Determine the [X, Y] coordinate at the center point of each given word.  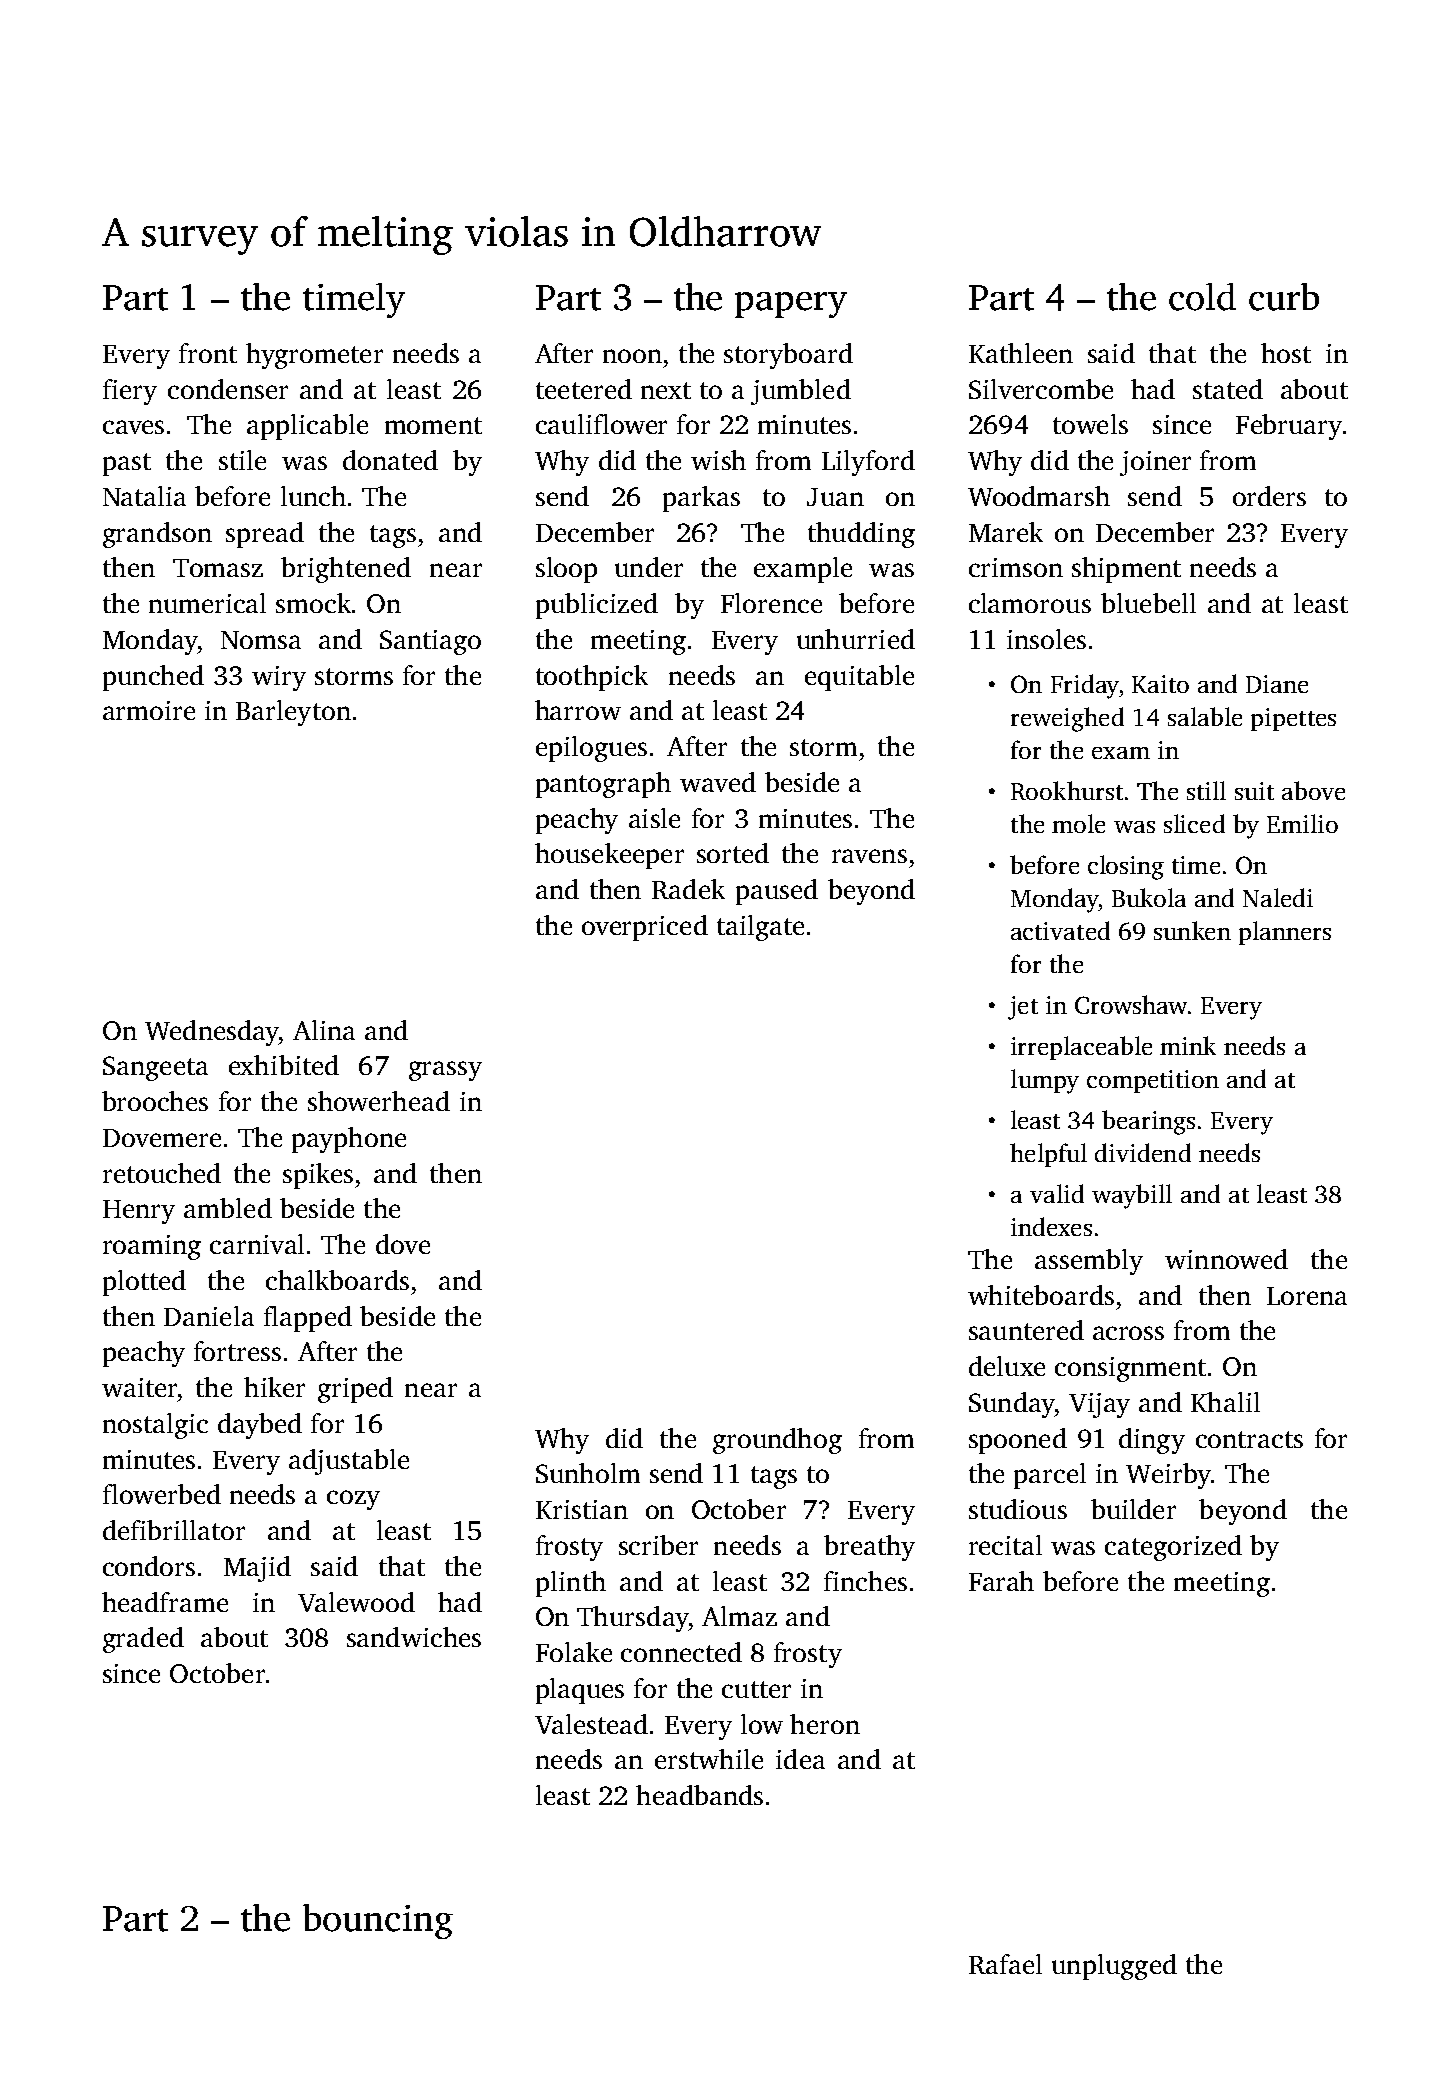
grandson [157, 535]
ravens [869, 856]
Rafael [1005, 1964]
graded [143, 1640]
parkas [701, 499]
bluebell [1148, 603]
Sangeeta [155, 1068]
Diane [1277, 684]
